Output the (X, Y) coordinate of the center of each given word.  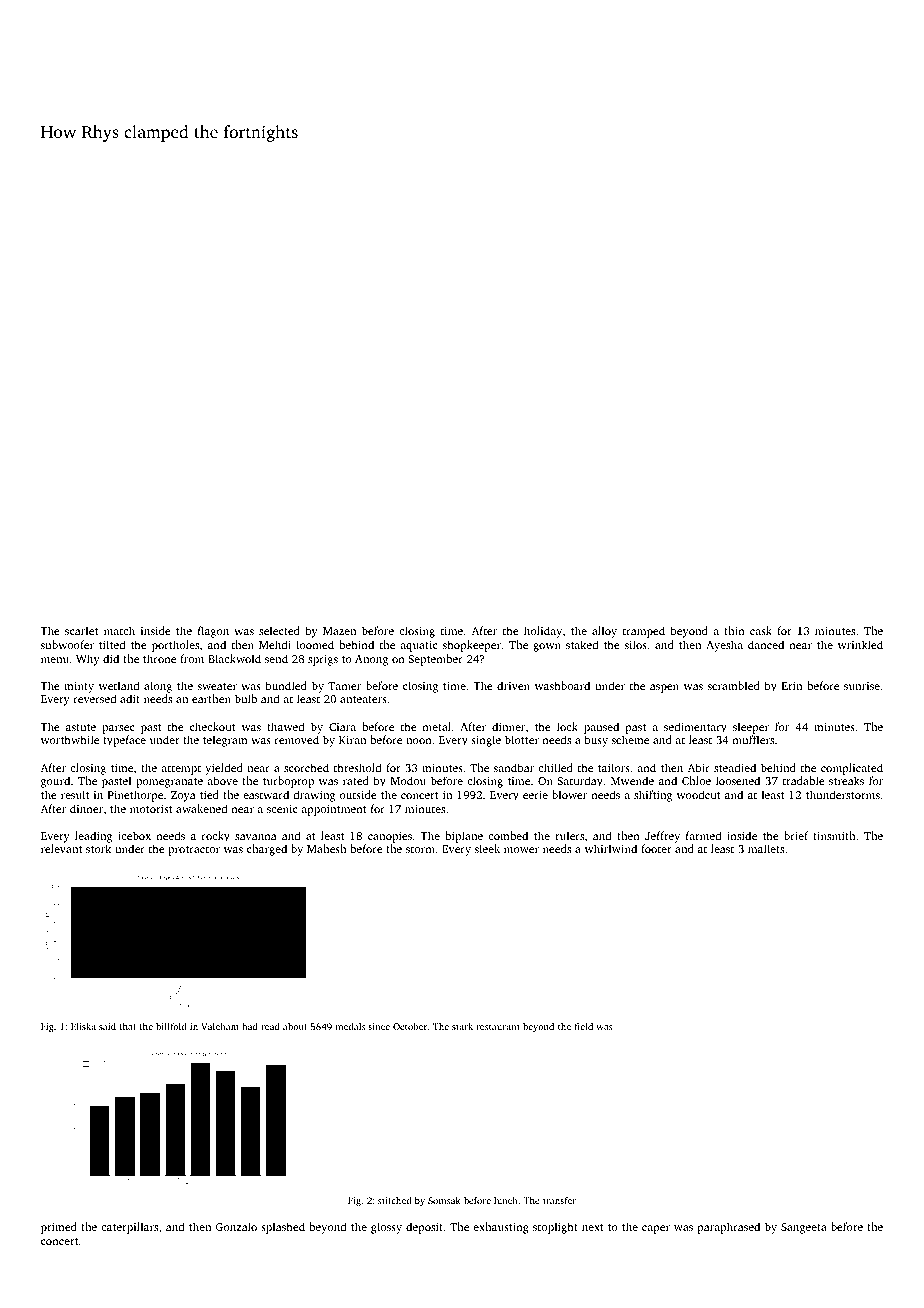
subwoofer (67, 644)
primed (59, 1228)
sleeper (751, 728)
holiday (543, 632)
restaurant (498, 1027)
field (583, 1026)
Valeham (220, 1026)
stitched (394, 1200)
